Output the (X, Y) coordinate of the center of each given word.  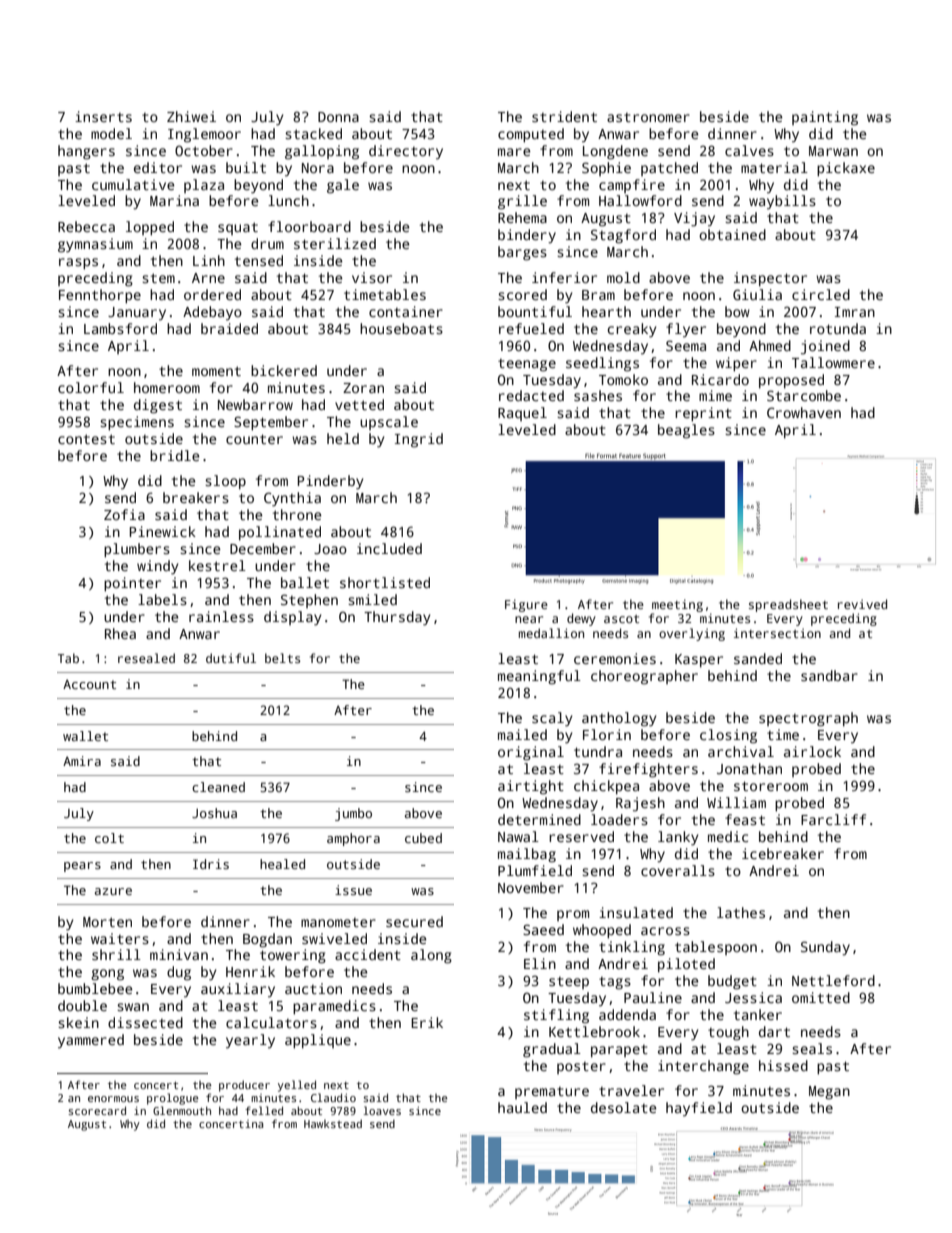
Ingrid (419, 440)
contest (86, 439)
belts (282, 658)
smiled (372, 599)
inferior (564, 277)
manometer (338, 922)
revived (862, 604)
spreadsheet (788, 605)
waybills (782, 202)
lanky (678, 838)
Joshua (214, 813)
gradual (552, 1050)
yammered (91, 1041)
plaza (204, 186)
